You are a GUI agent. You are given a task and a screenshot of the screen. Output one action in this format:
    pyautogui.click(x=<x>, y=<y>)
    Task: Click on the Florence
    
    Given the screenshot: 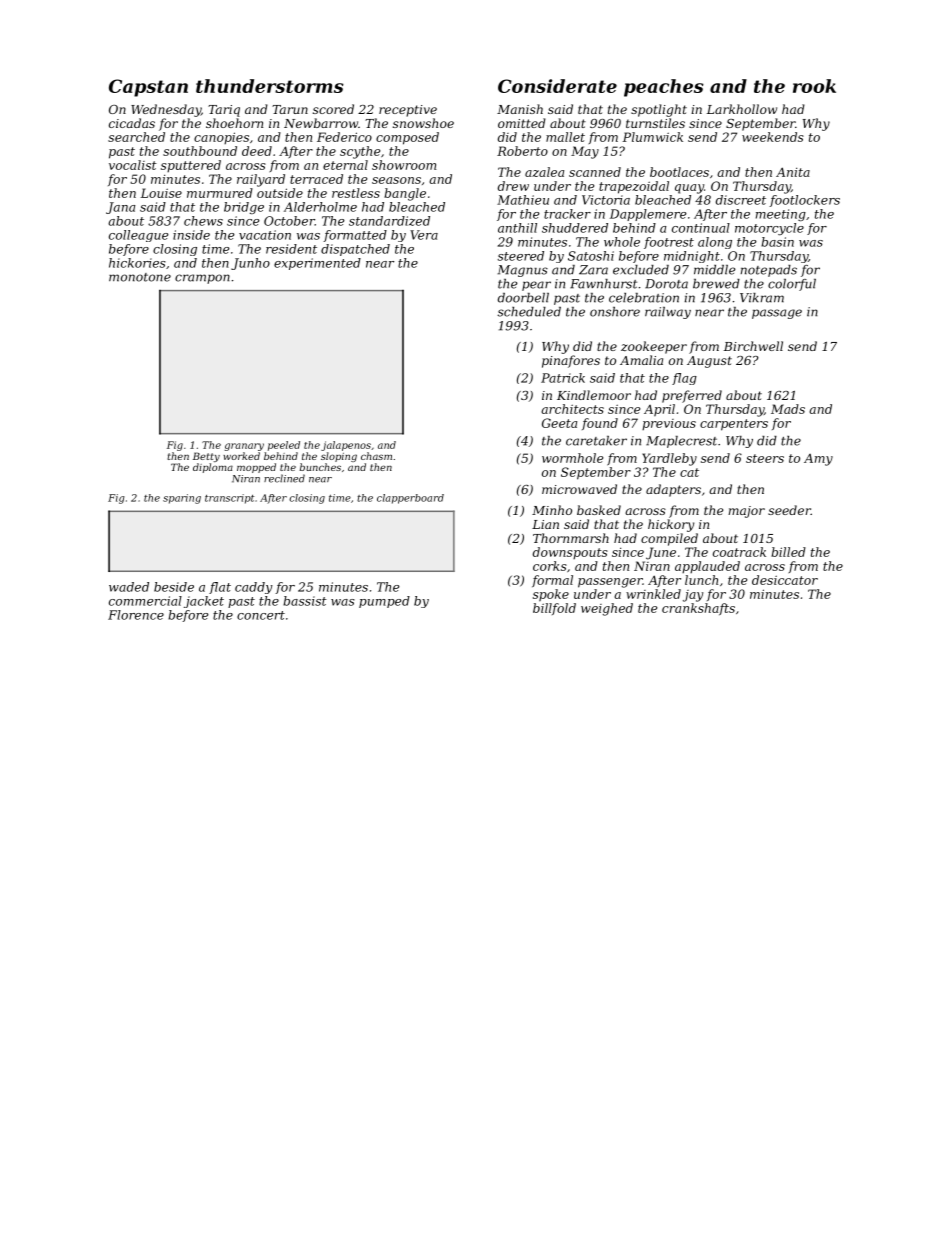 What is the action you would take?
    pyautogui.click(x=136, y=615)
